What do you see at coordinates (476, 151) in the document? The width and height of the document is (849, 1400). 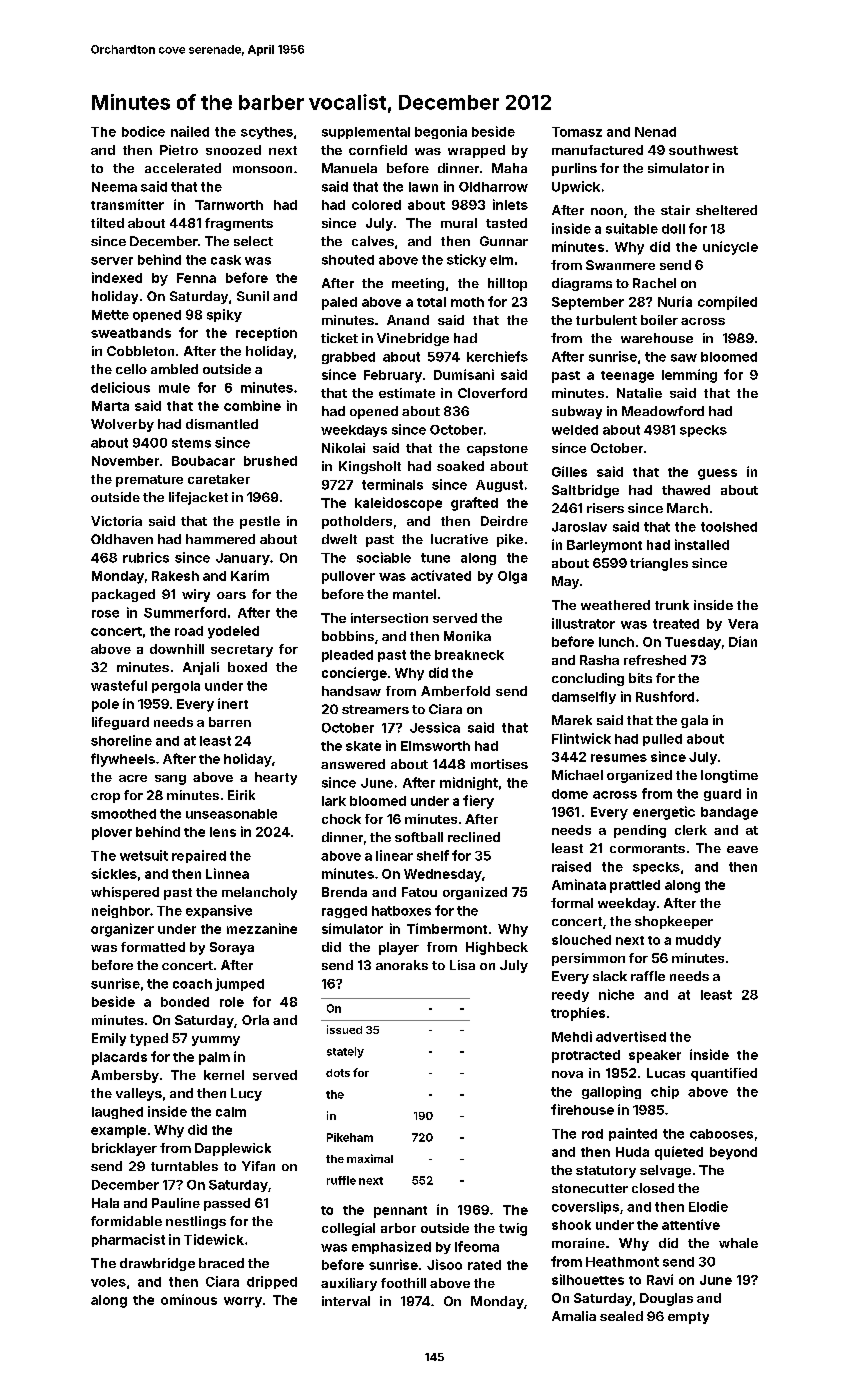 I see `wrapped` at bounding box center [476, 151].
